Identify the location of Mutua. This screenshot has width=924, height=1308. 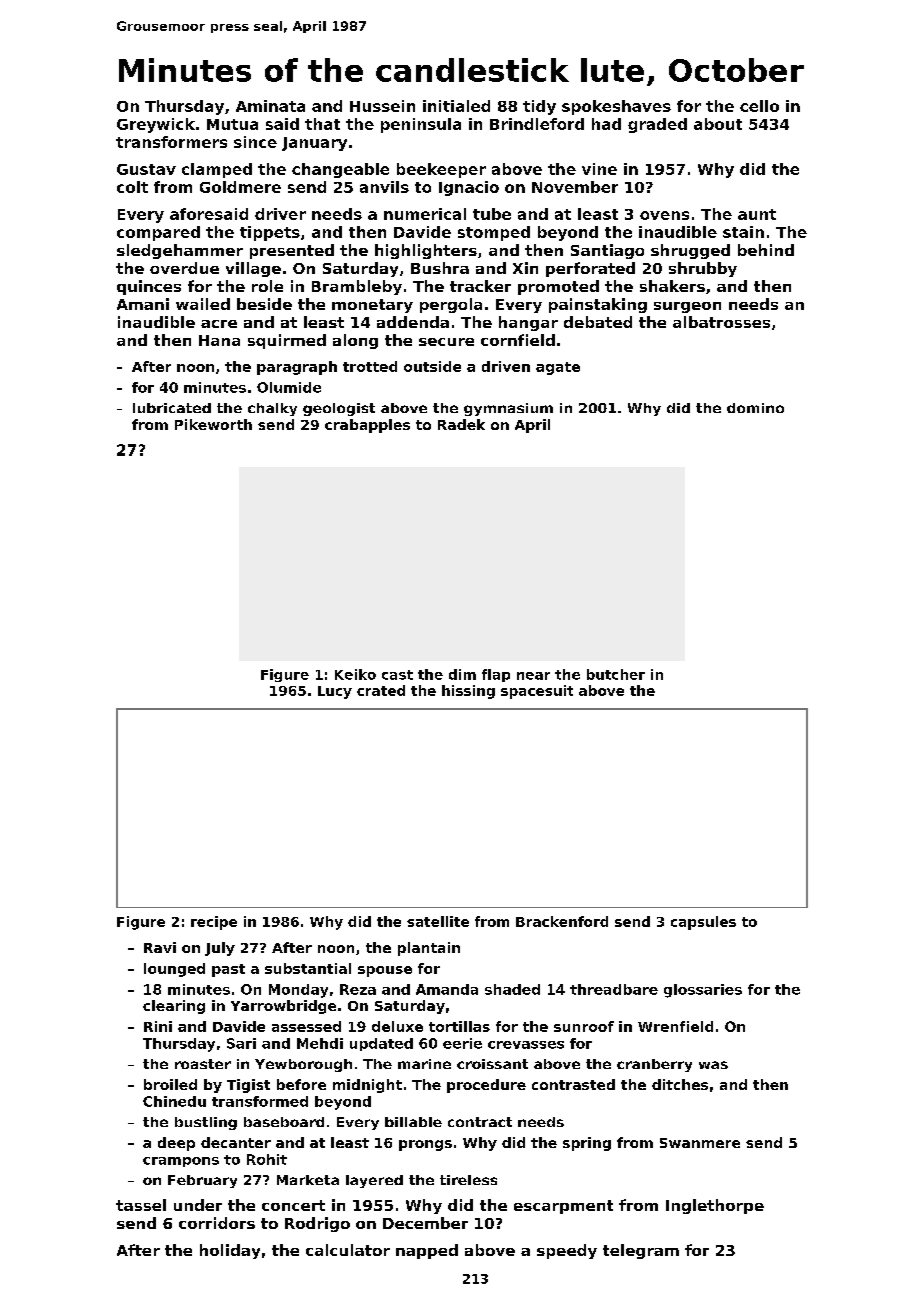
(232, 124).
